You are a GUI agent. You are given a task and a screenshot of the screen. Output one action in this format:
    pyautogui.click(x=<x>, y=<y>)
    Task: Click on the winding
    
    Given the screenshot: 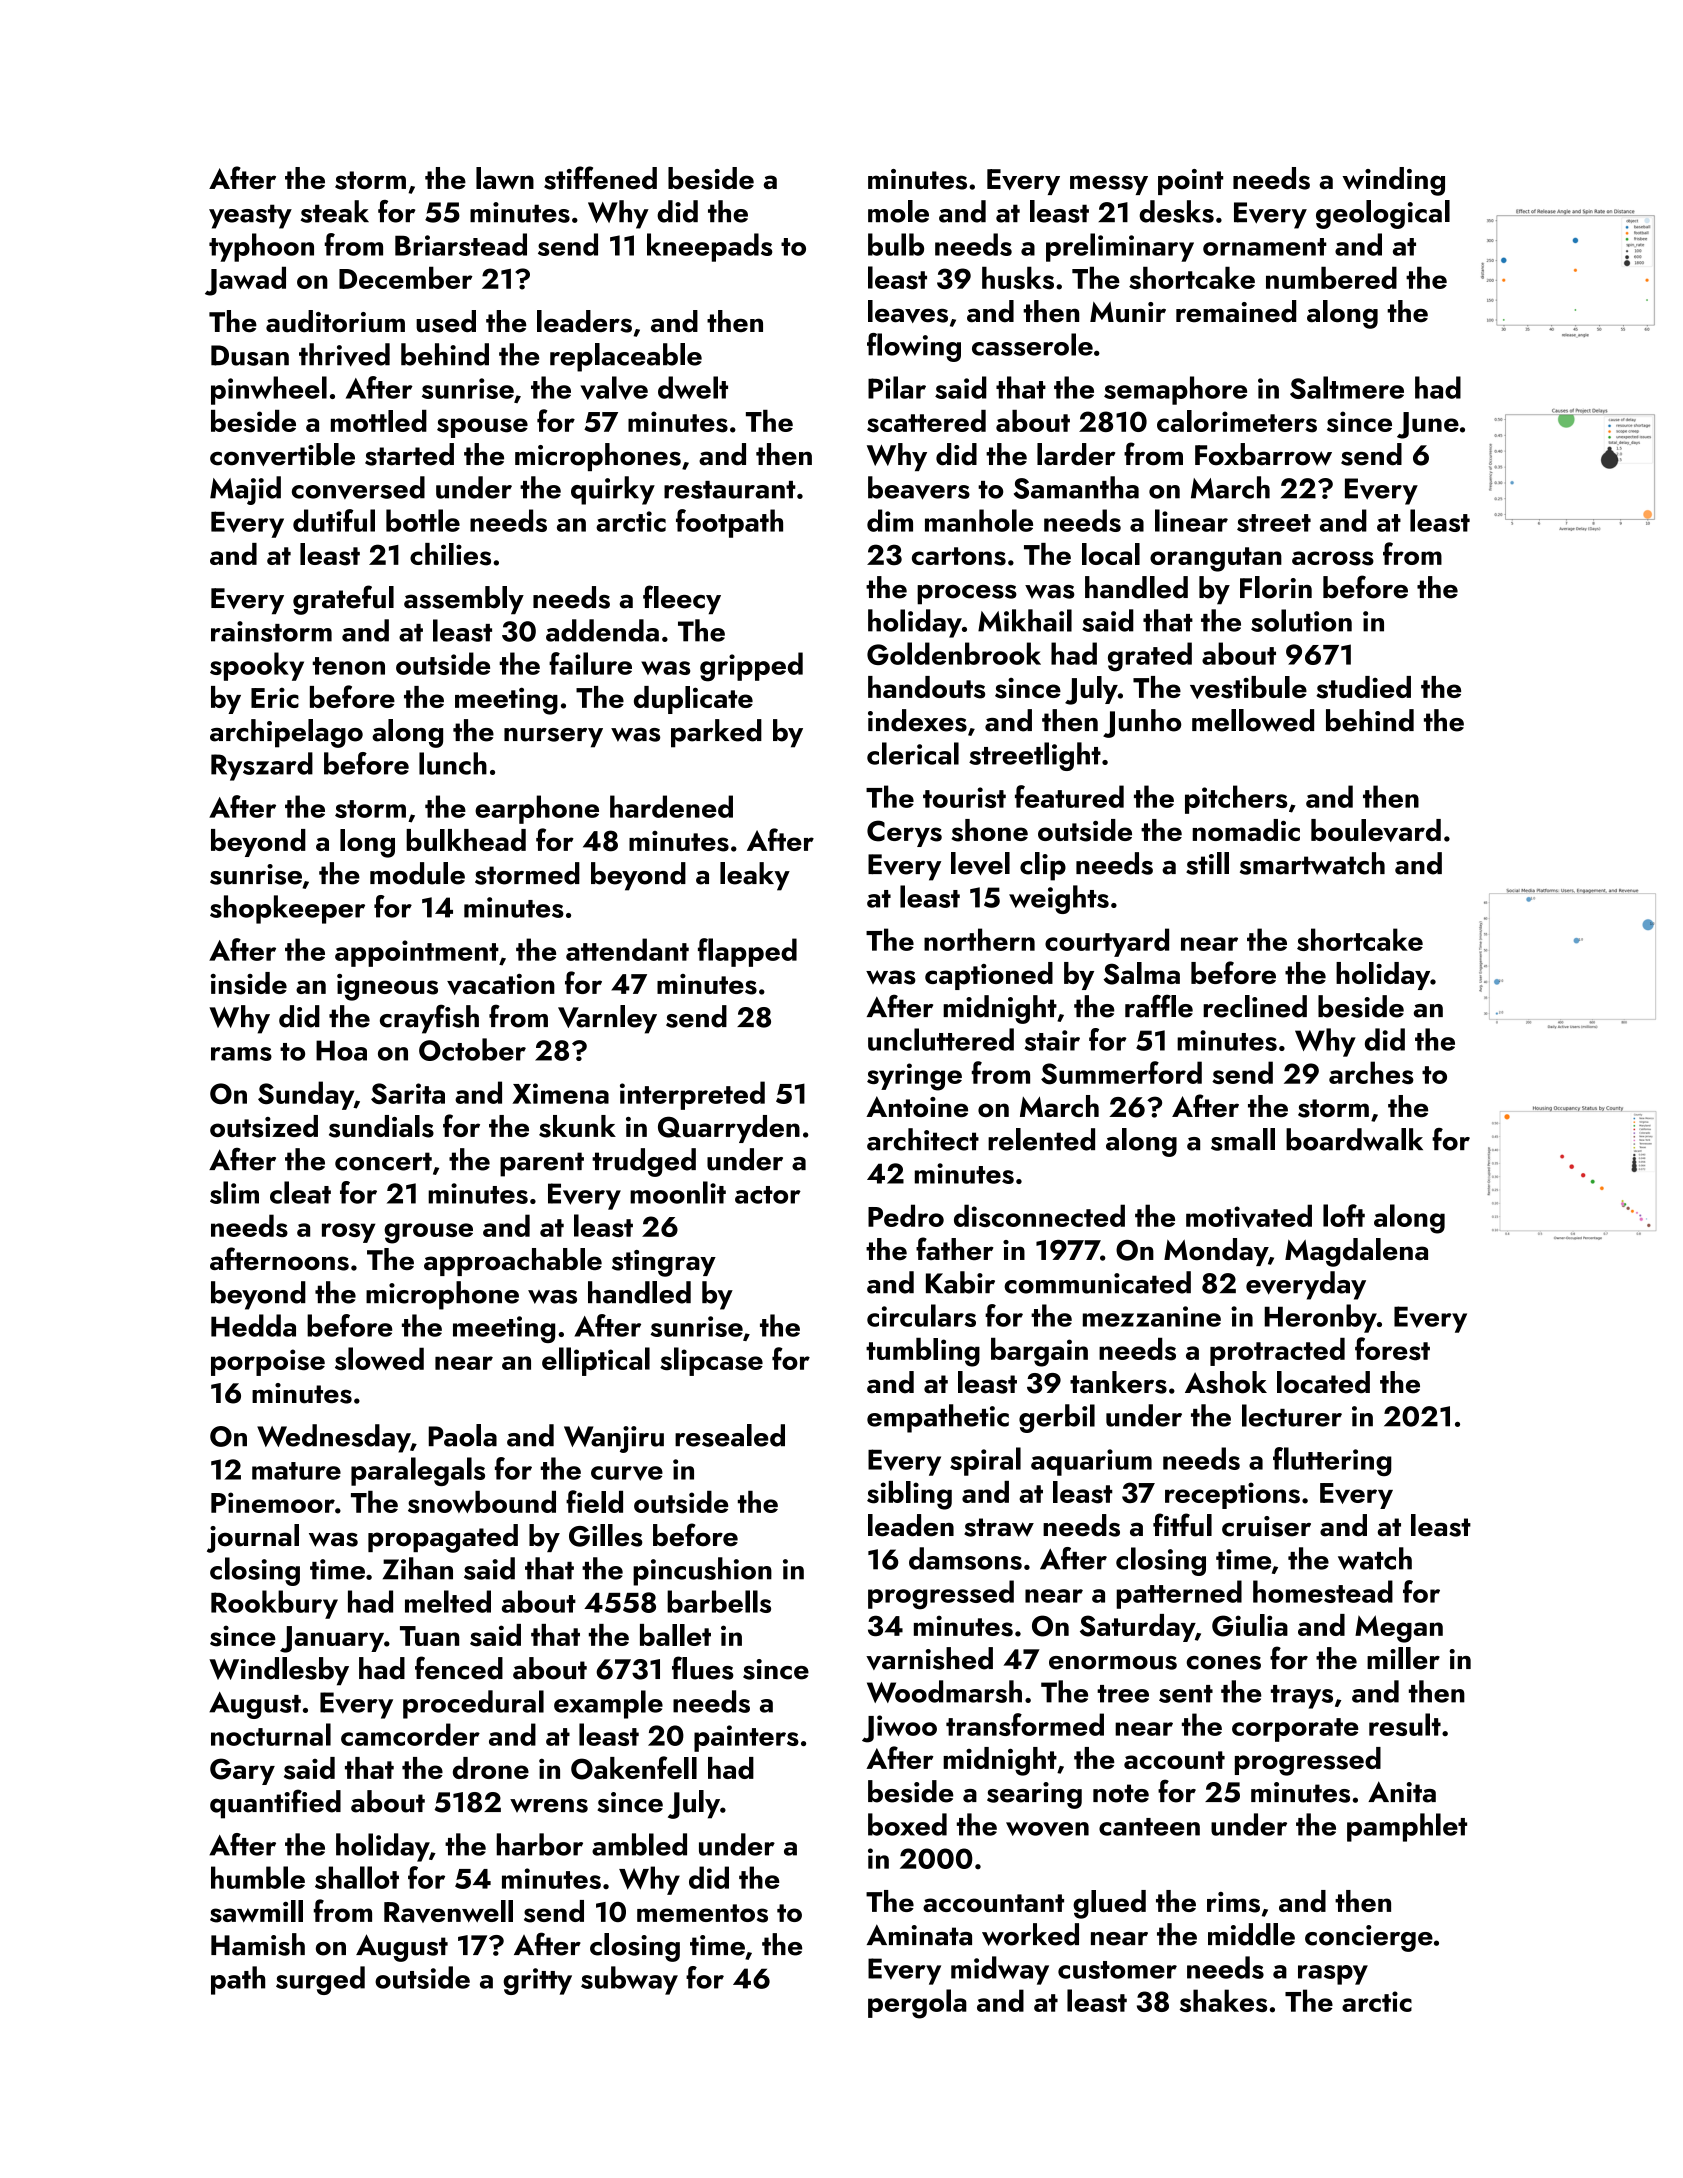 What is the action you would take?
    pyautogui.click(x=1393, y=181)
